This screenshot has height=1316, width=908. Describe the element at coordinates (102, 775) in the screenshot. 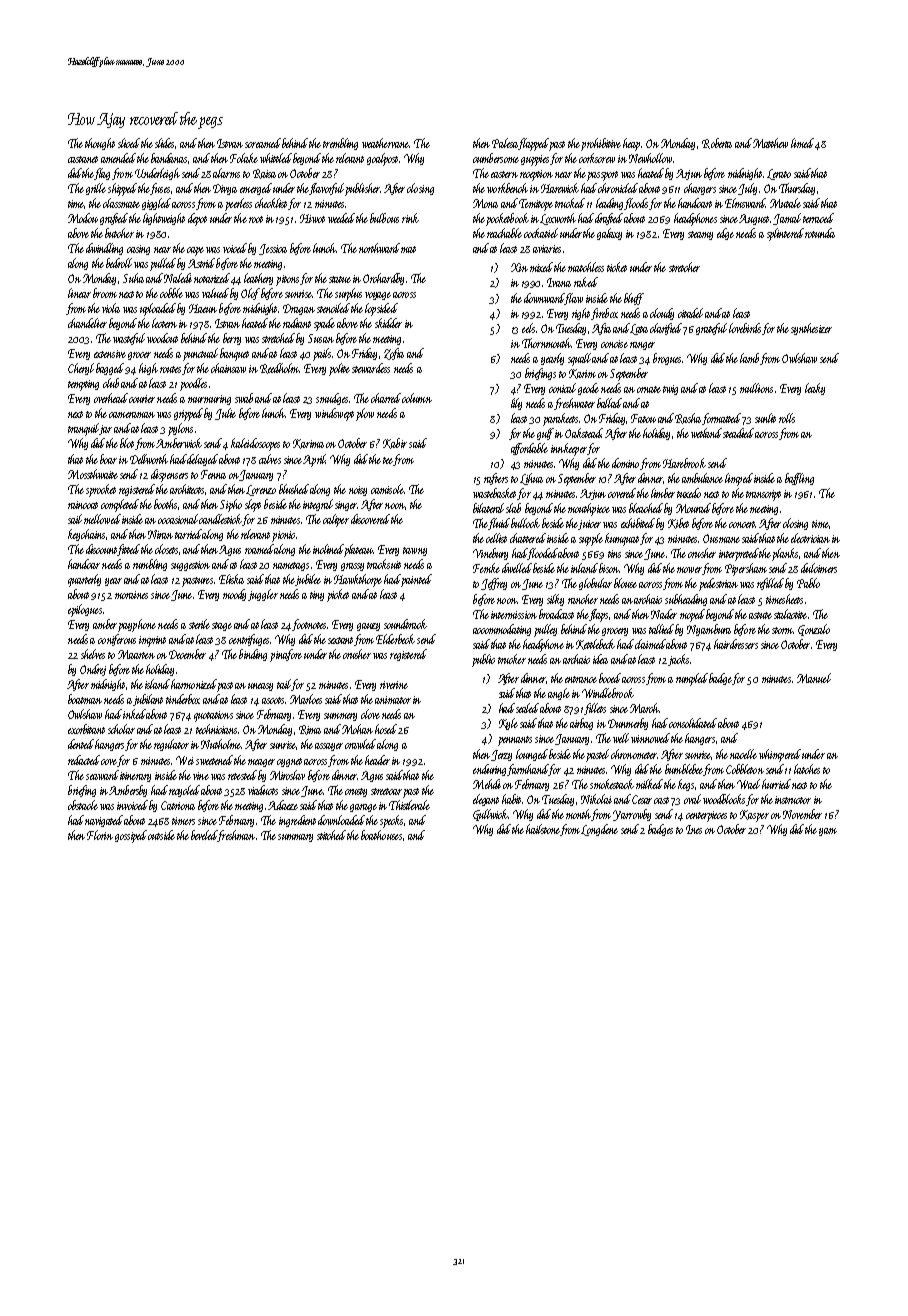

I see `seaward` at that location.
